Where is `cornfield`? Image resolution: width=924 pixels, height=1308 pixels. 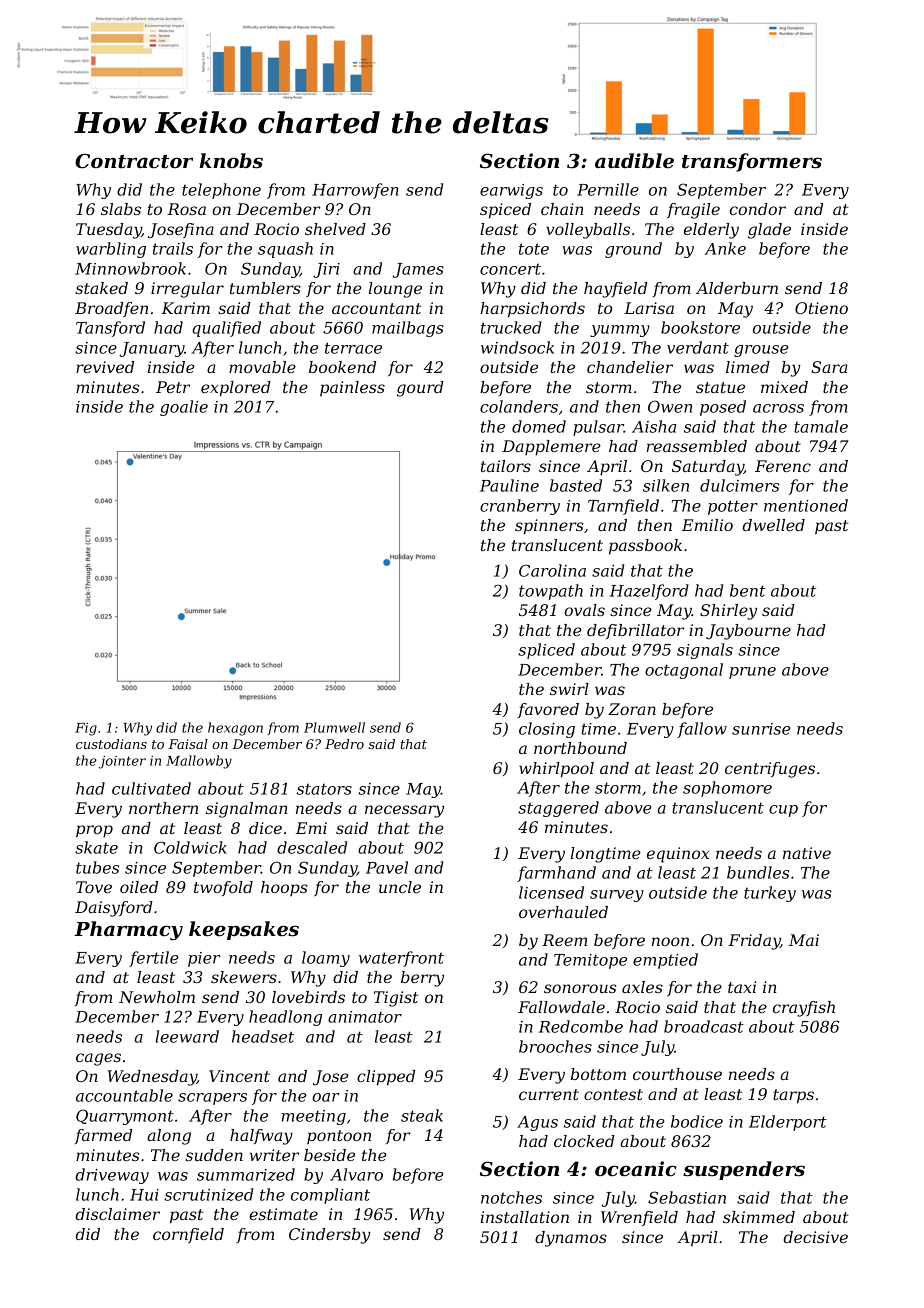 cornfield is located at coordinates (188, 1236).
